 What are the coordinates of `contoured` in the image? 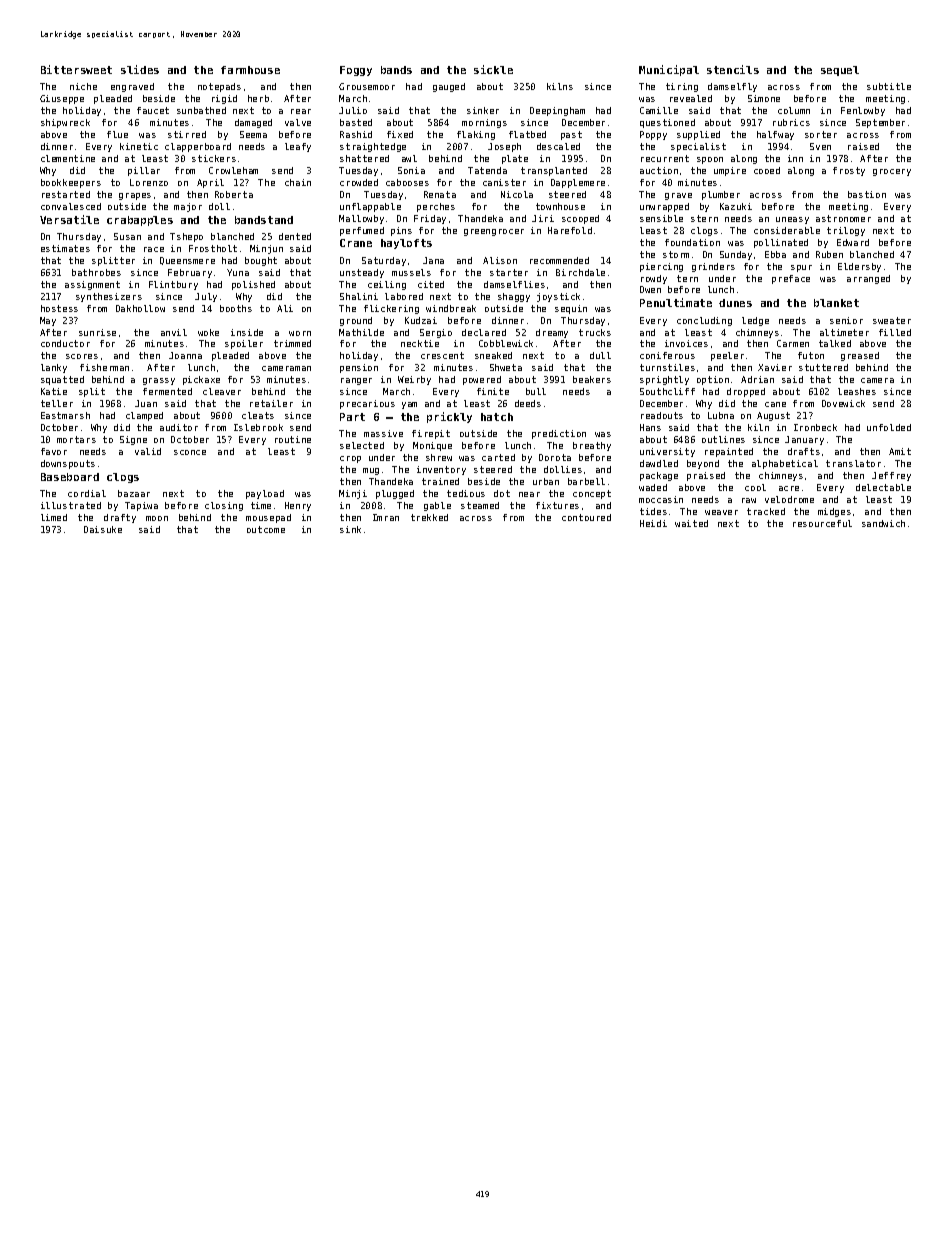 It's located at (586, 517).
